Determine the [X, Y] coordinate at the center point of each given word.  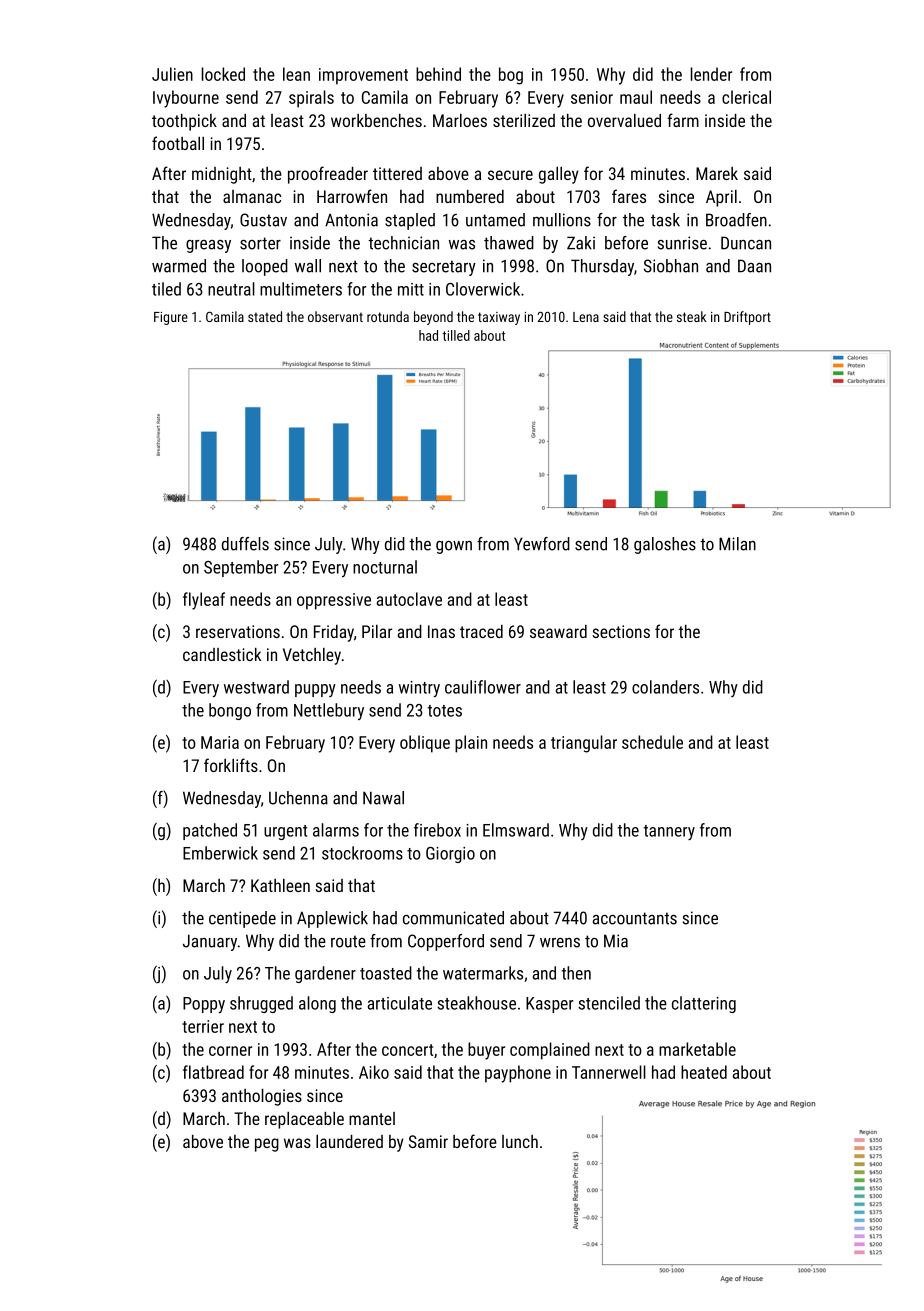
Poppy [204, 1005]
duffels [245, 544]
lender [711, 74]
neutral [231, 289]
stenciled [609, 1003]
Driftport [747, 318]
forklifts [231, 765]
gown [454, 547]
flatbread [213, 1072]
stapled [410, 221]
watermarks [483, 973]
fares [629, 196]
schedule [652, 742]
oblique [425, 744]
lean [296, 74]
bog [511, 76]
